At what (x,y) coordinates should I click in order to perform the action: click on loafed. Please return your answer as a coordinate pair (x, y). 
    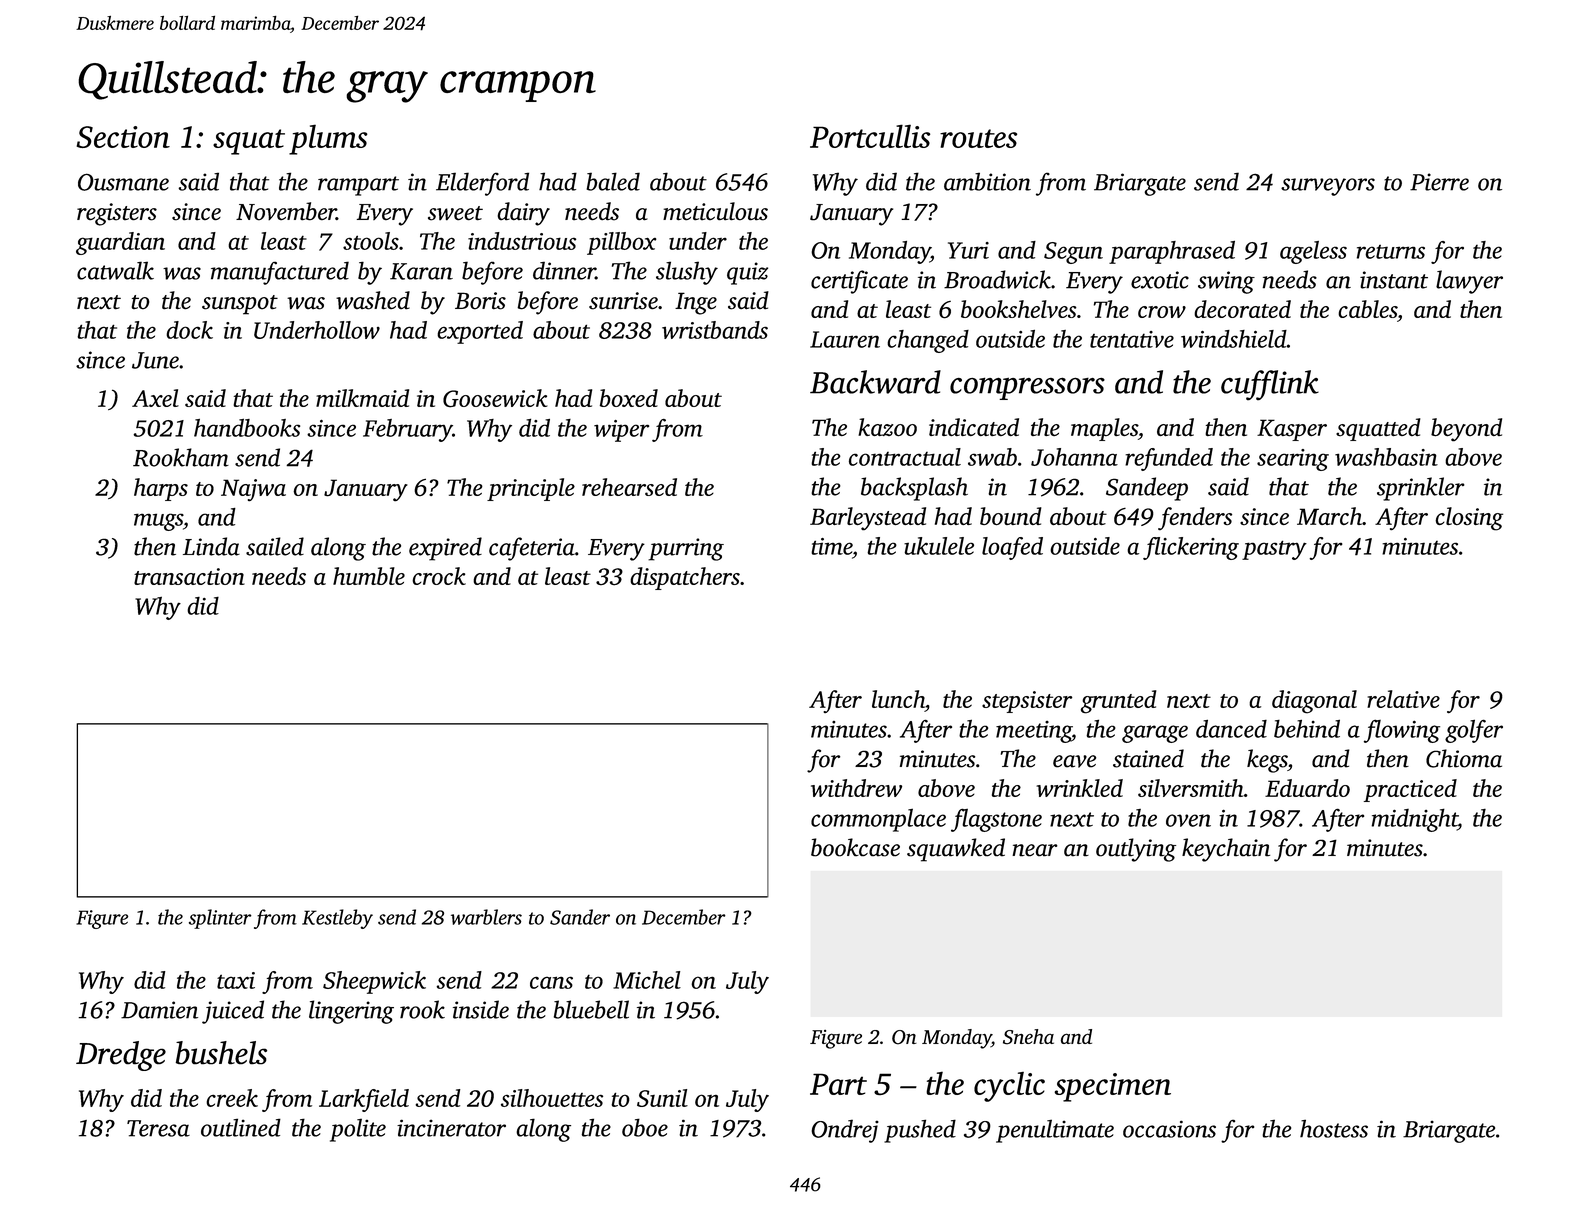
    Looking at the image, I should click on (1012, 548).
